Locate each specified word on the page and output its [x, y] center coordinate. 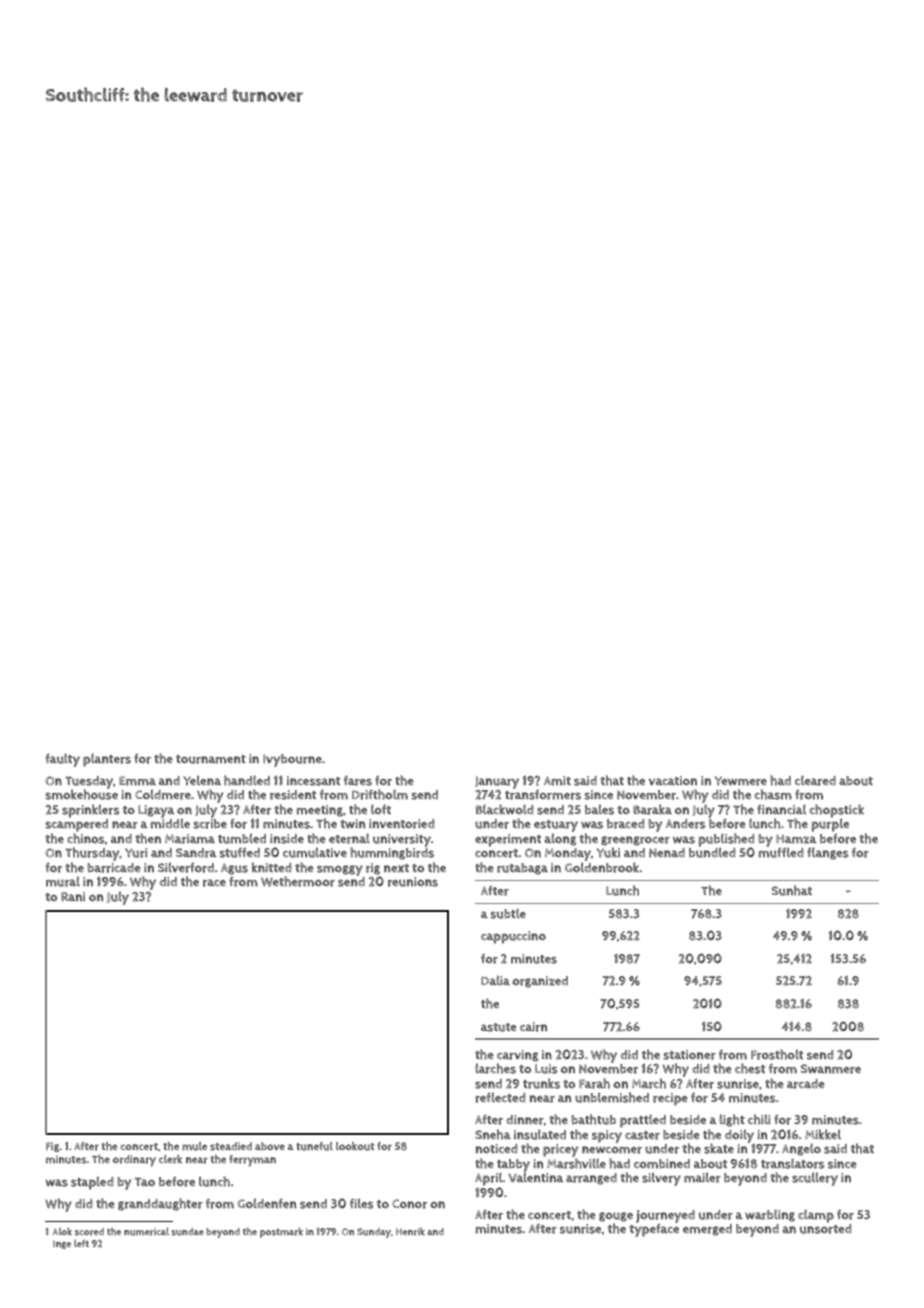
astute [499, 1027]
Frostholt [777, 1054]
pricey [560, 1150]
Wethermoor [298, 881]
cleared [815, 780]
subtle [508, 913]
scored [89, 1232]
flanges [828, 853]
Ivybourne [292, 760]
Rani [73, 896]
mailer [702, 1177]
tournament [211, 759]
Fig [53, 1147]
